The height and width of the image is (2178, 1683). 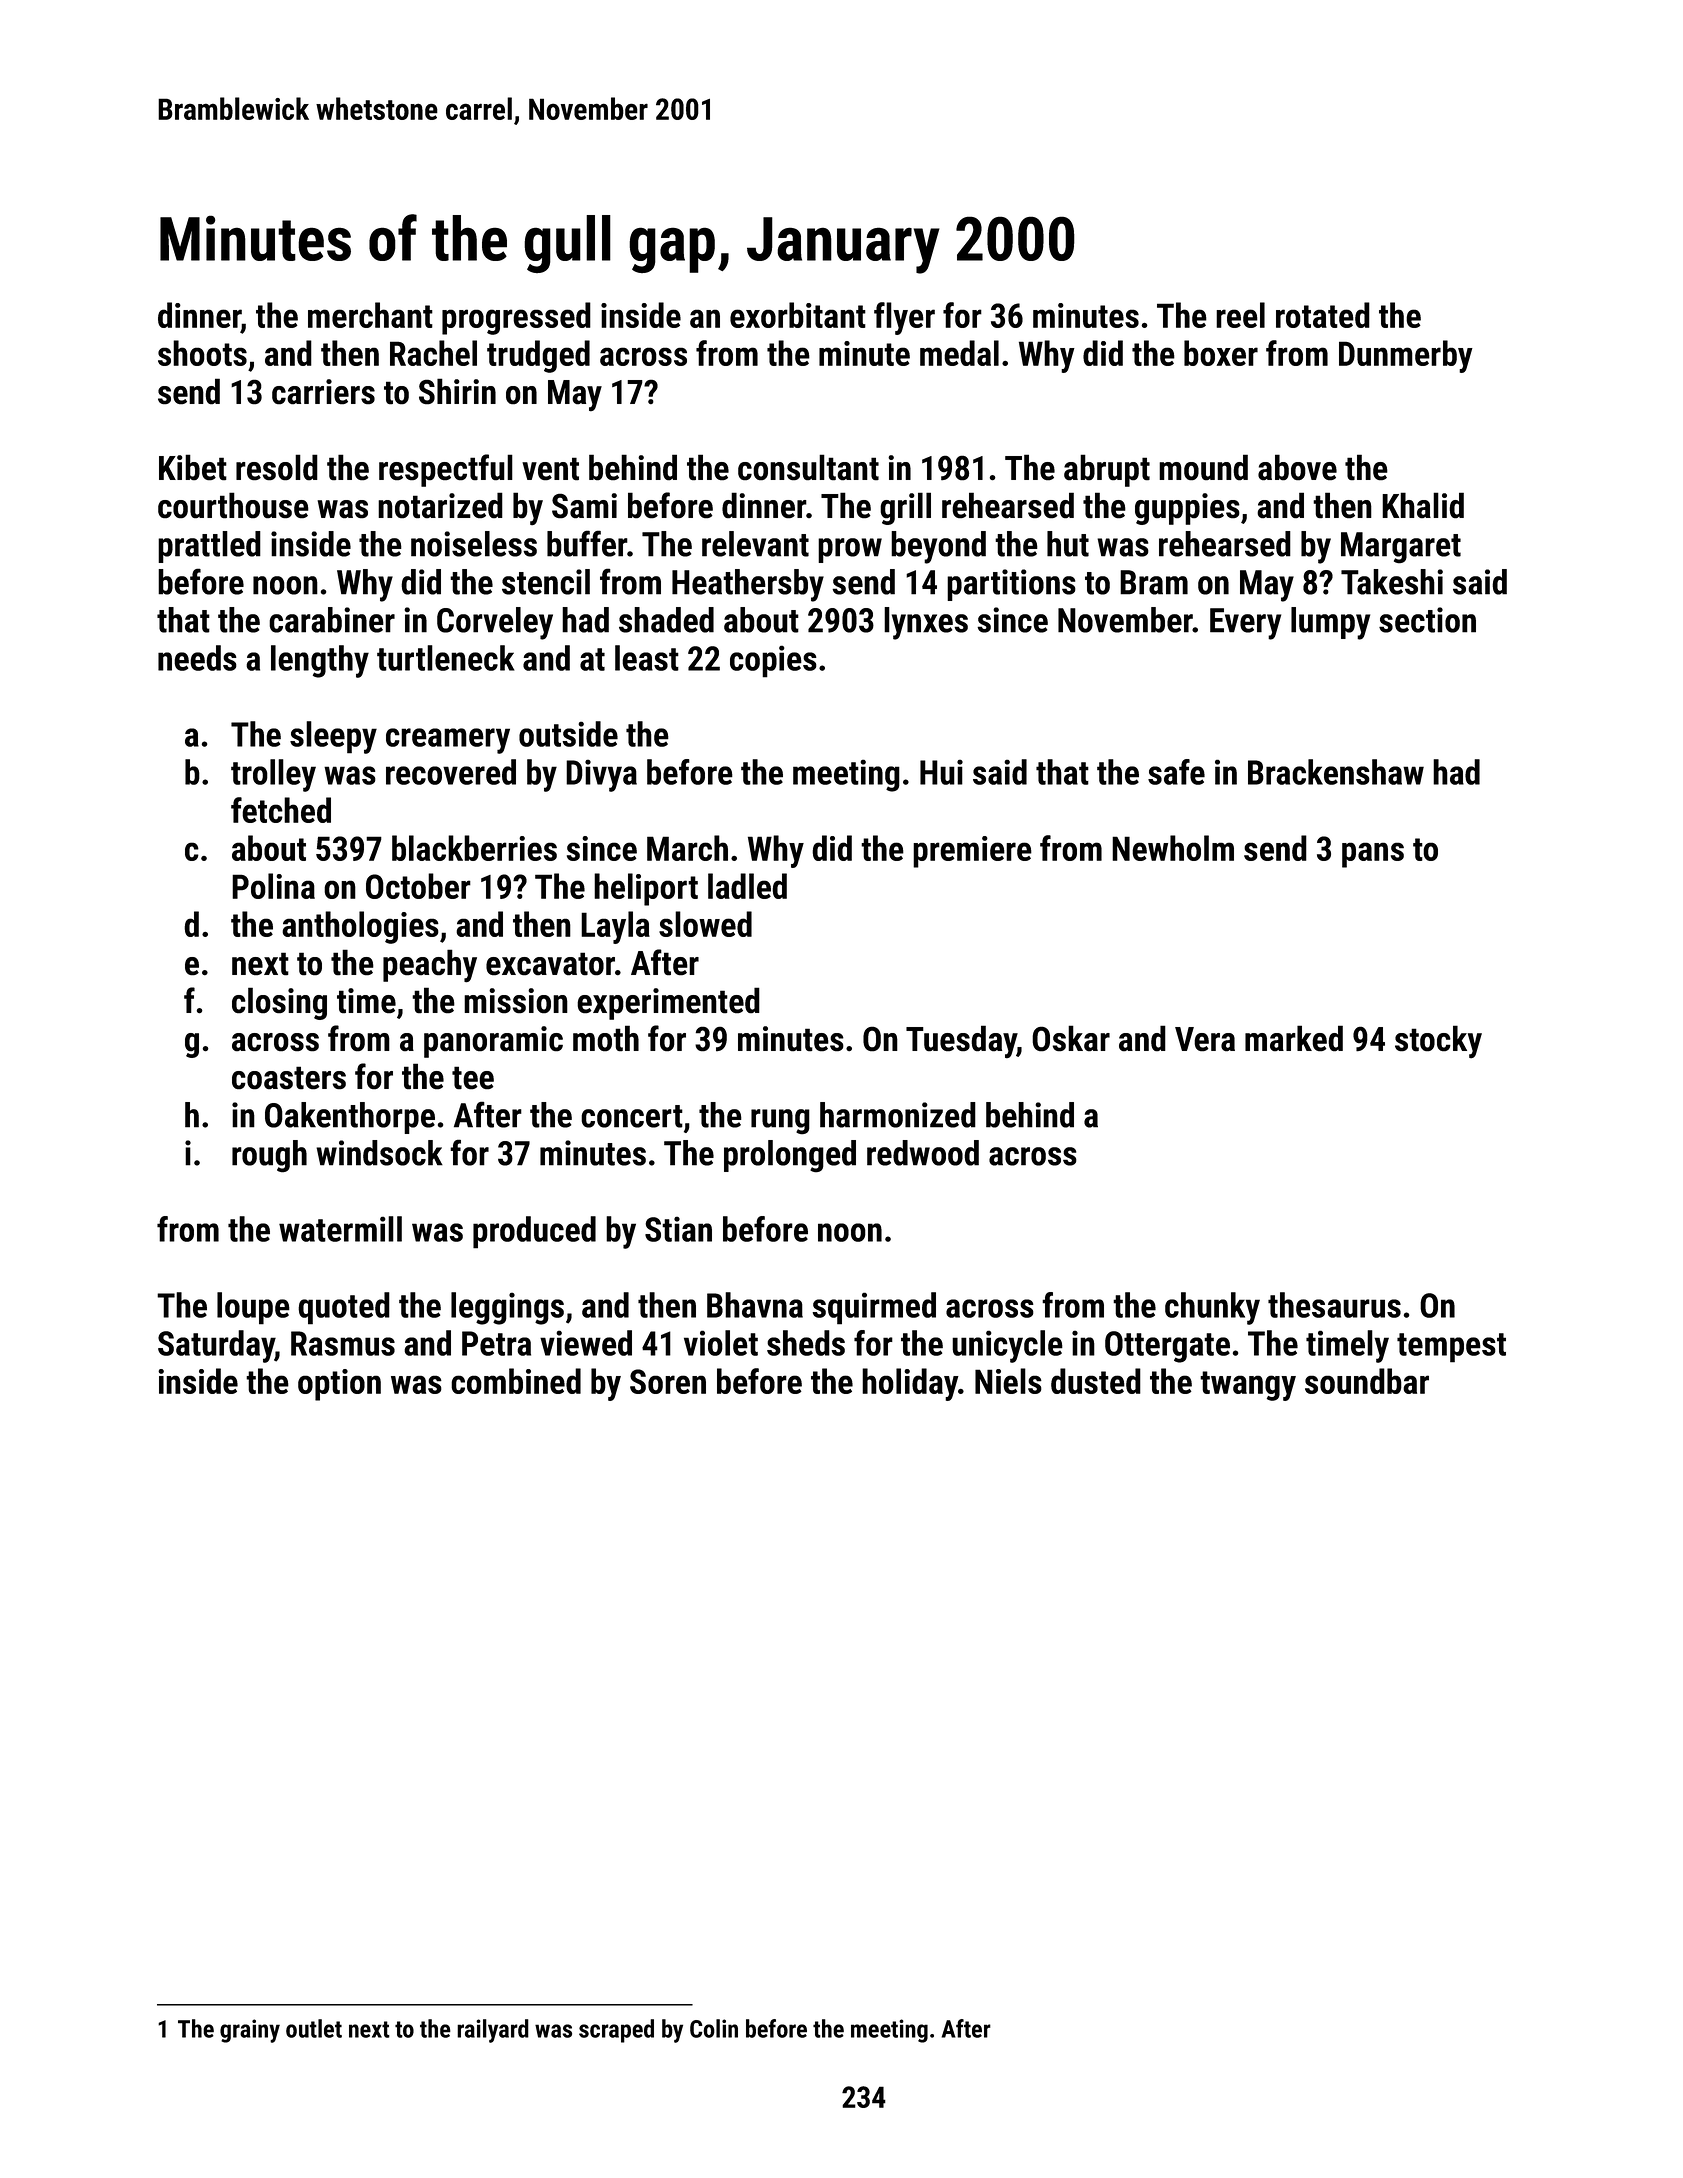 What do you see at coordinates (1240, 315) in the image?
I see `reel` at bounding box center [1240, 315].
